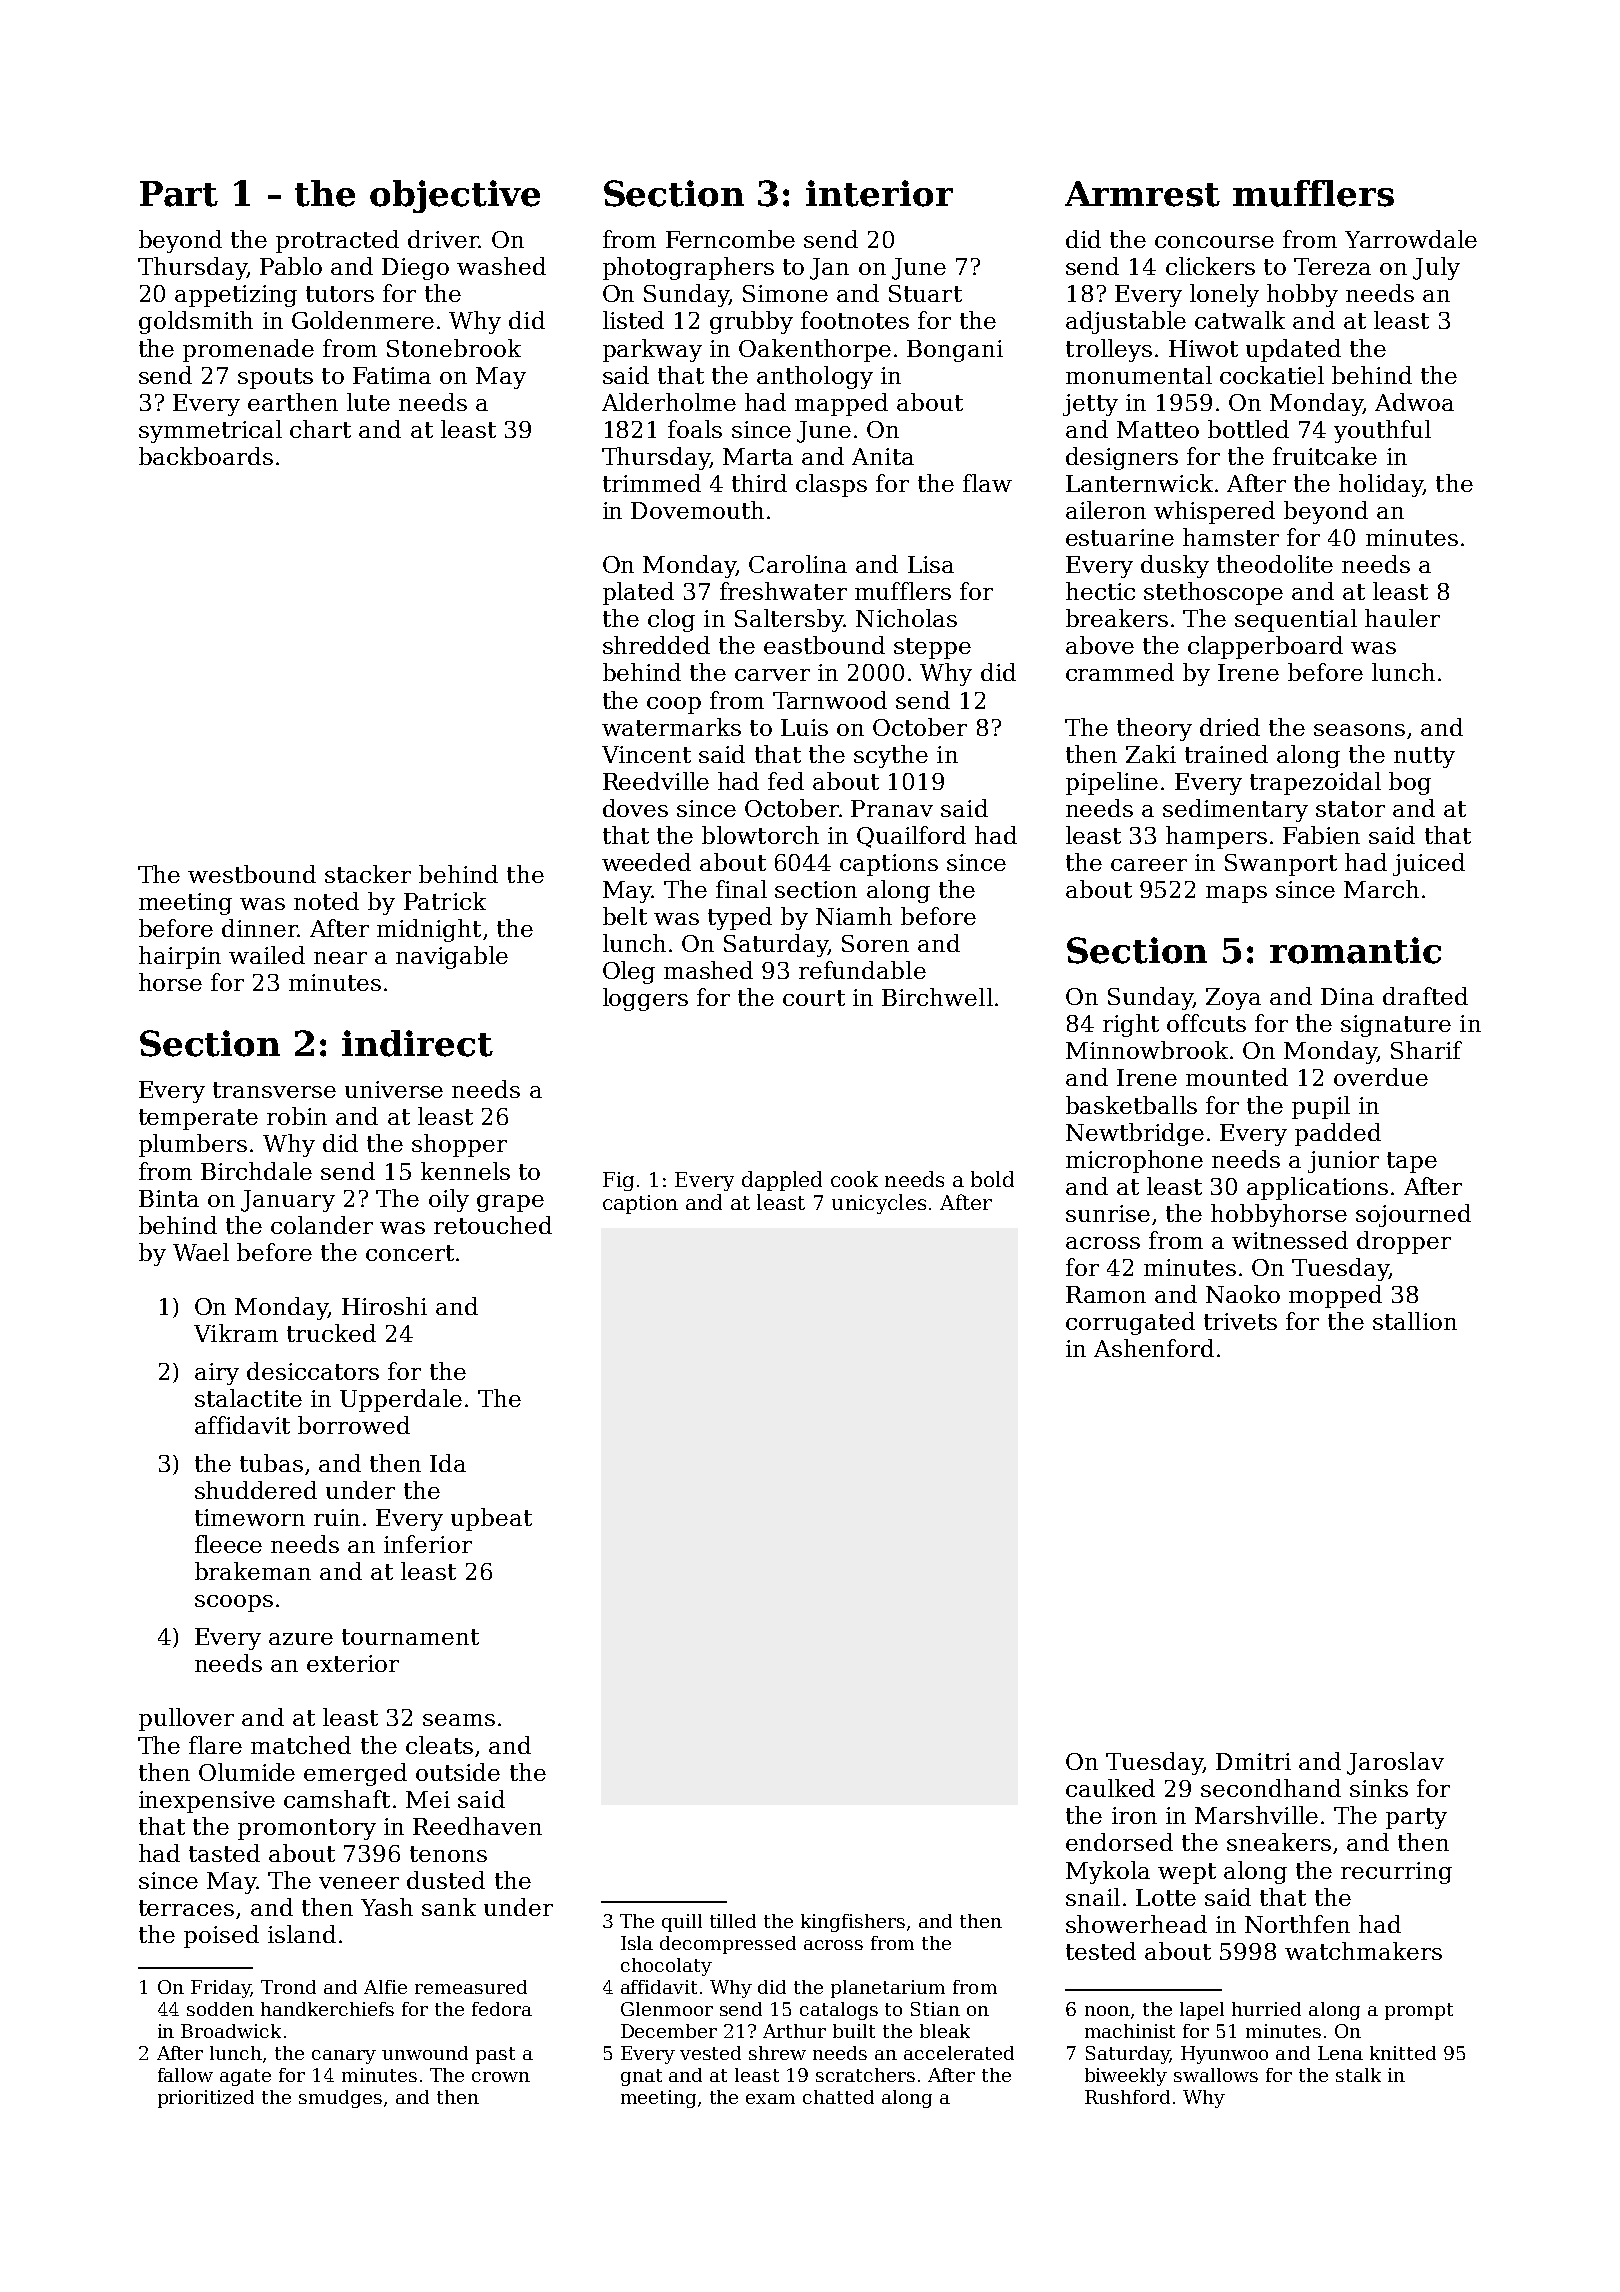 The width and height of the page is (1620, 2292). What do you see at coordinates (210, 431) in the page?
I see `symmetrical` at bounding box center [210, 431].
